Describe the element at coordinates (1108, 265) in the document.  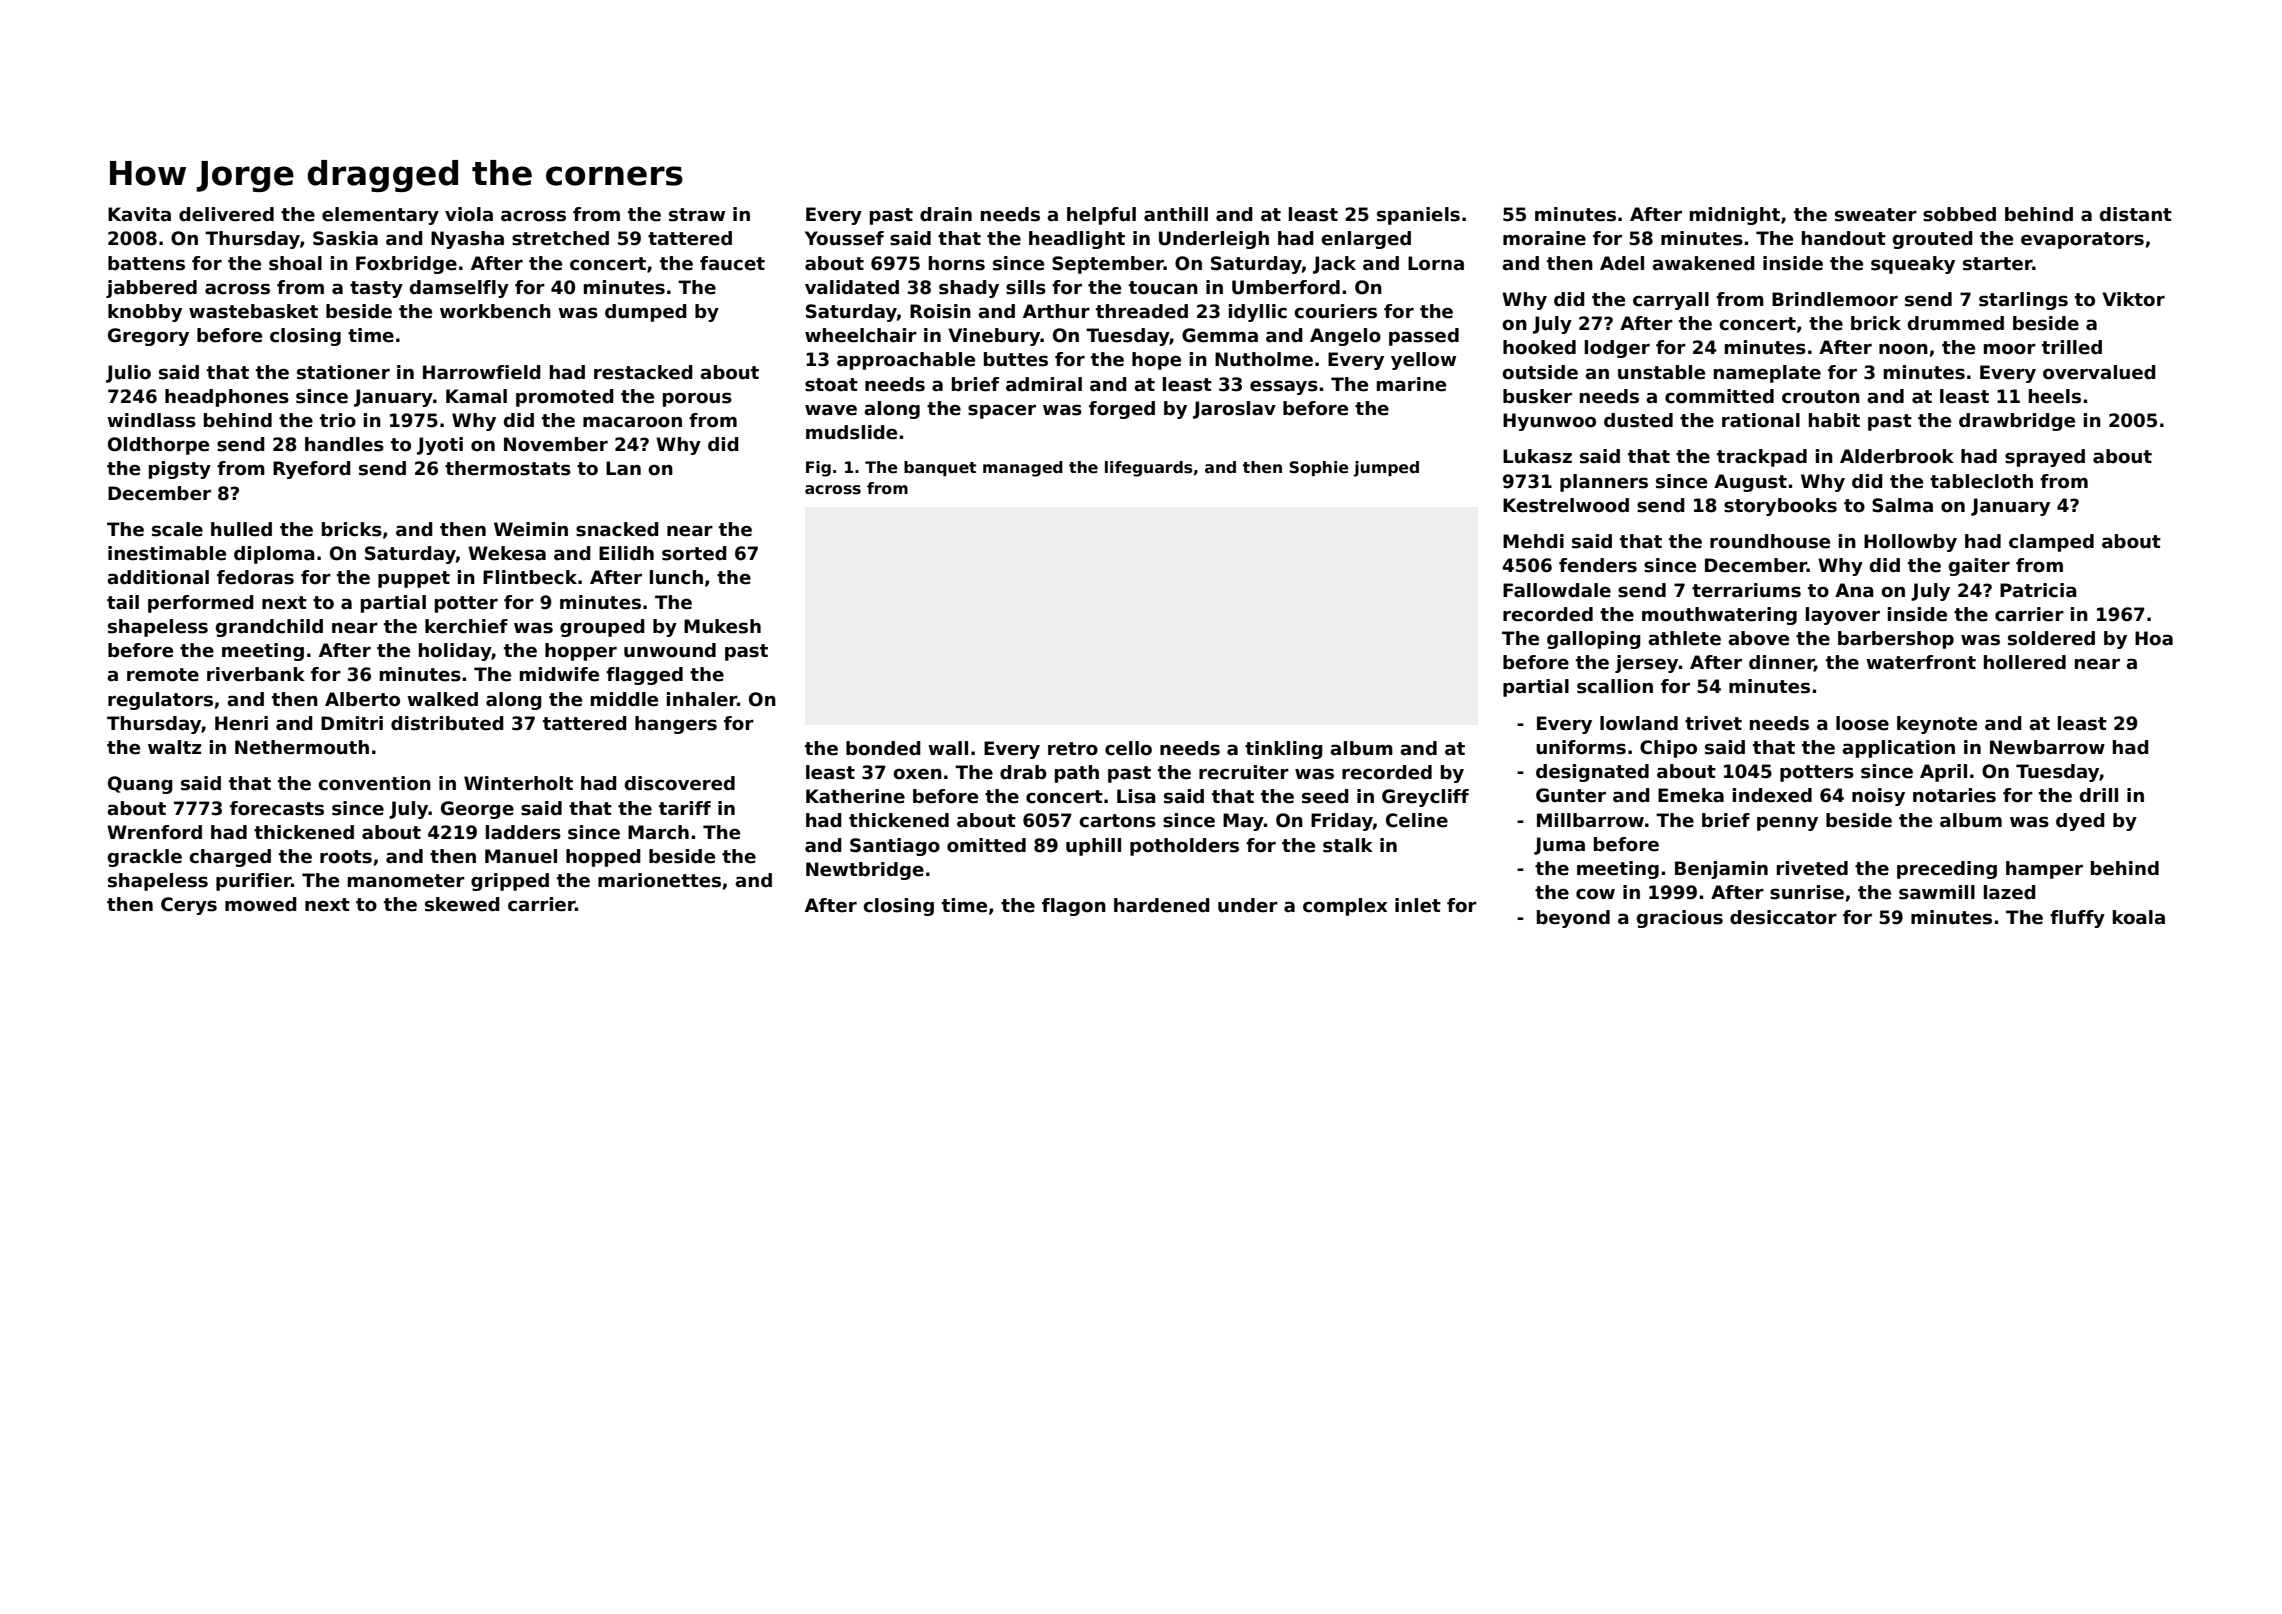
I see `September` at that location.
